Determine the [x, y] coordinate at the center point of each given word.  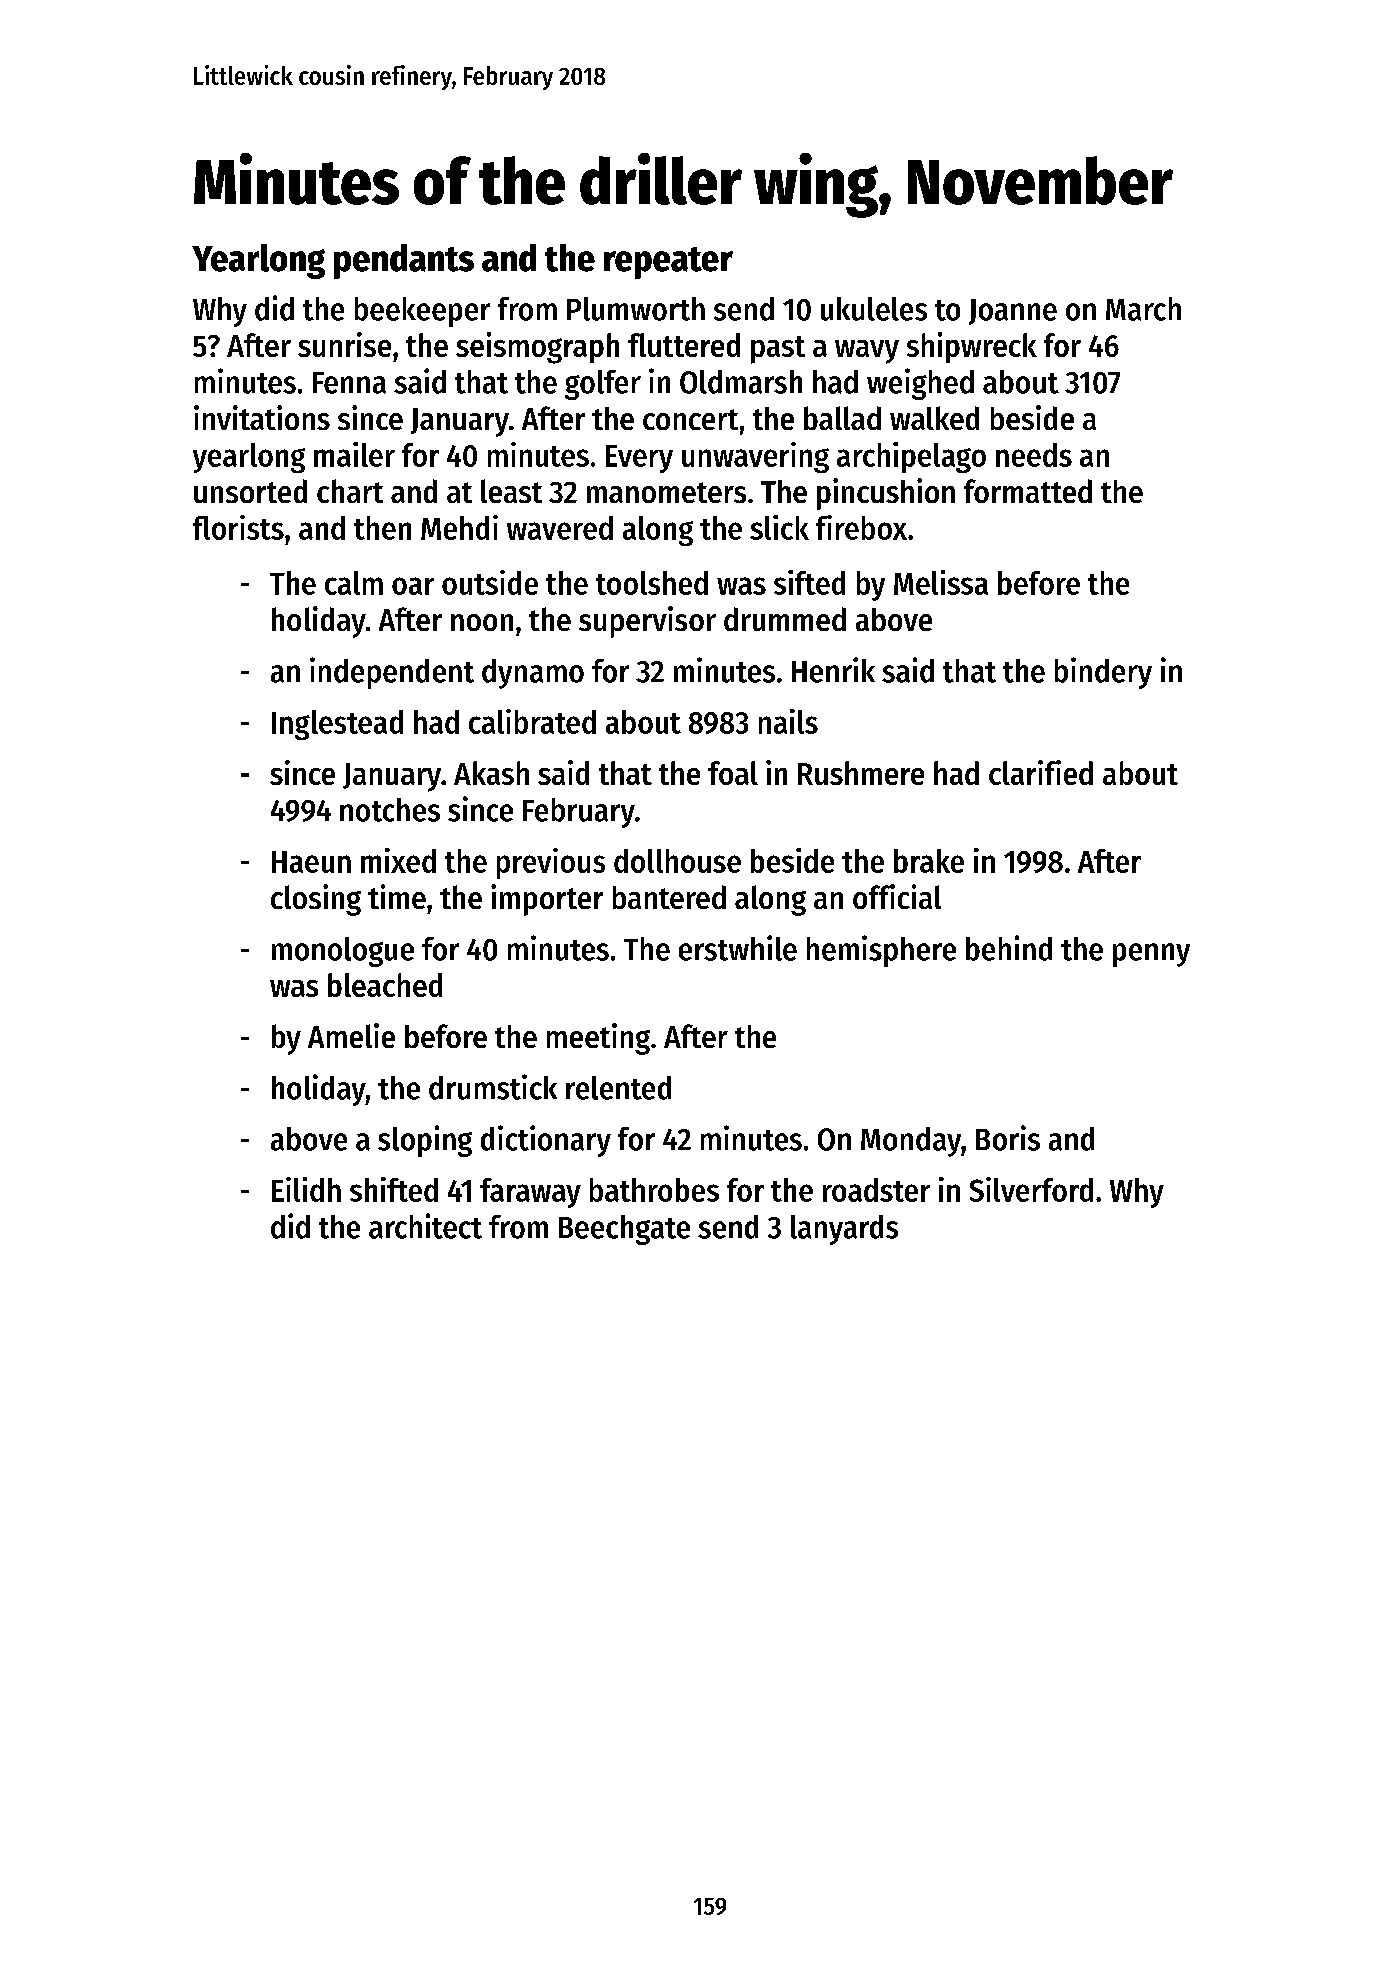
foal [733, 773]
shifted [394, 1189]
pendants [404, 261]
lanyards [844, 1230]
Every [639, 459]
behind [1009, 948]
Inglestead [337, 725]
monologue [343, 952]
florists [238, 527]
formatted [1028, 491]
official [897, 896]
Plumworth [636, 309]
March [1143, 309]
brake [929, 861]
